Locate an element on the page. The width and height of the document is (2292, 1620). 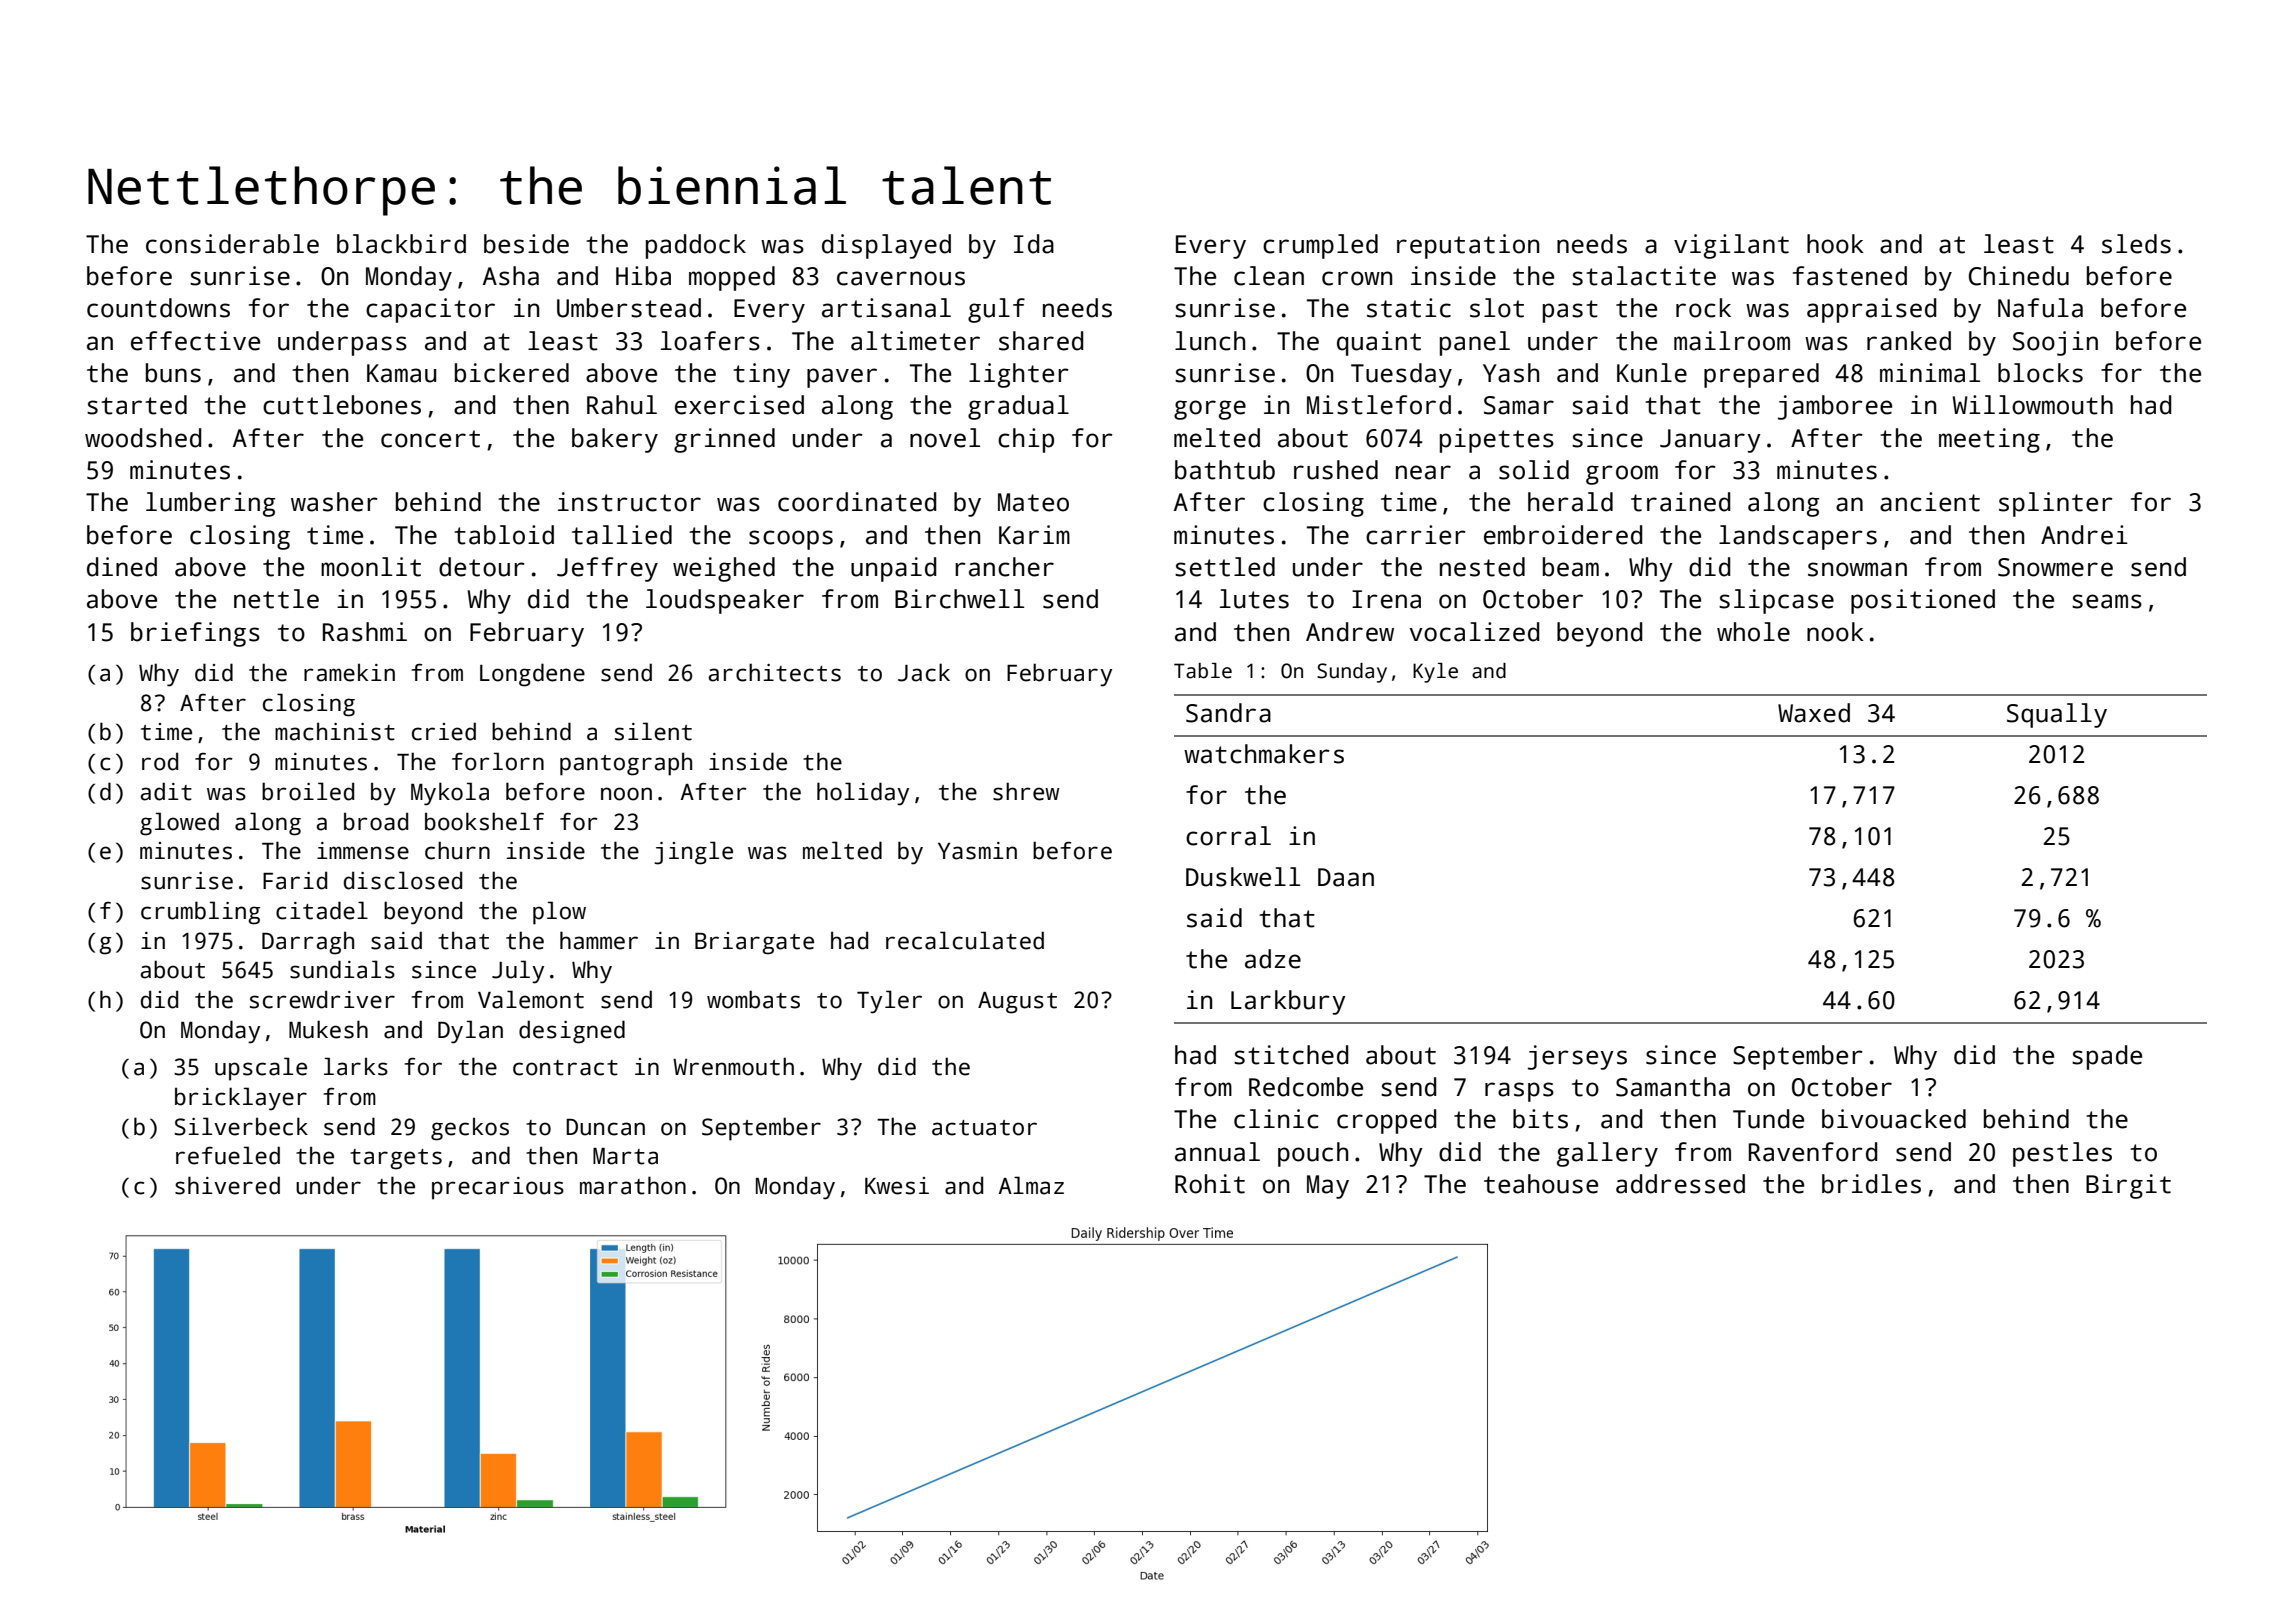
displayed is located at coordinates (886, 246).
